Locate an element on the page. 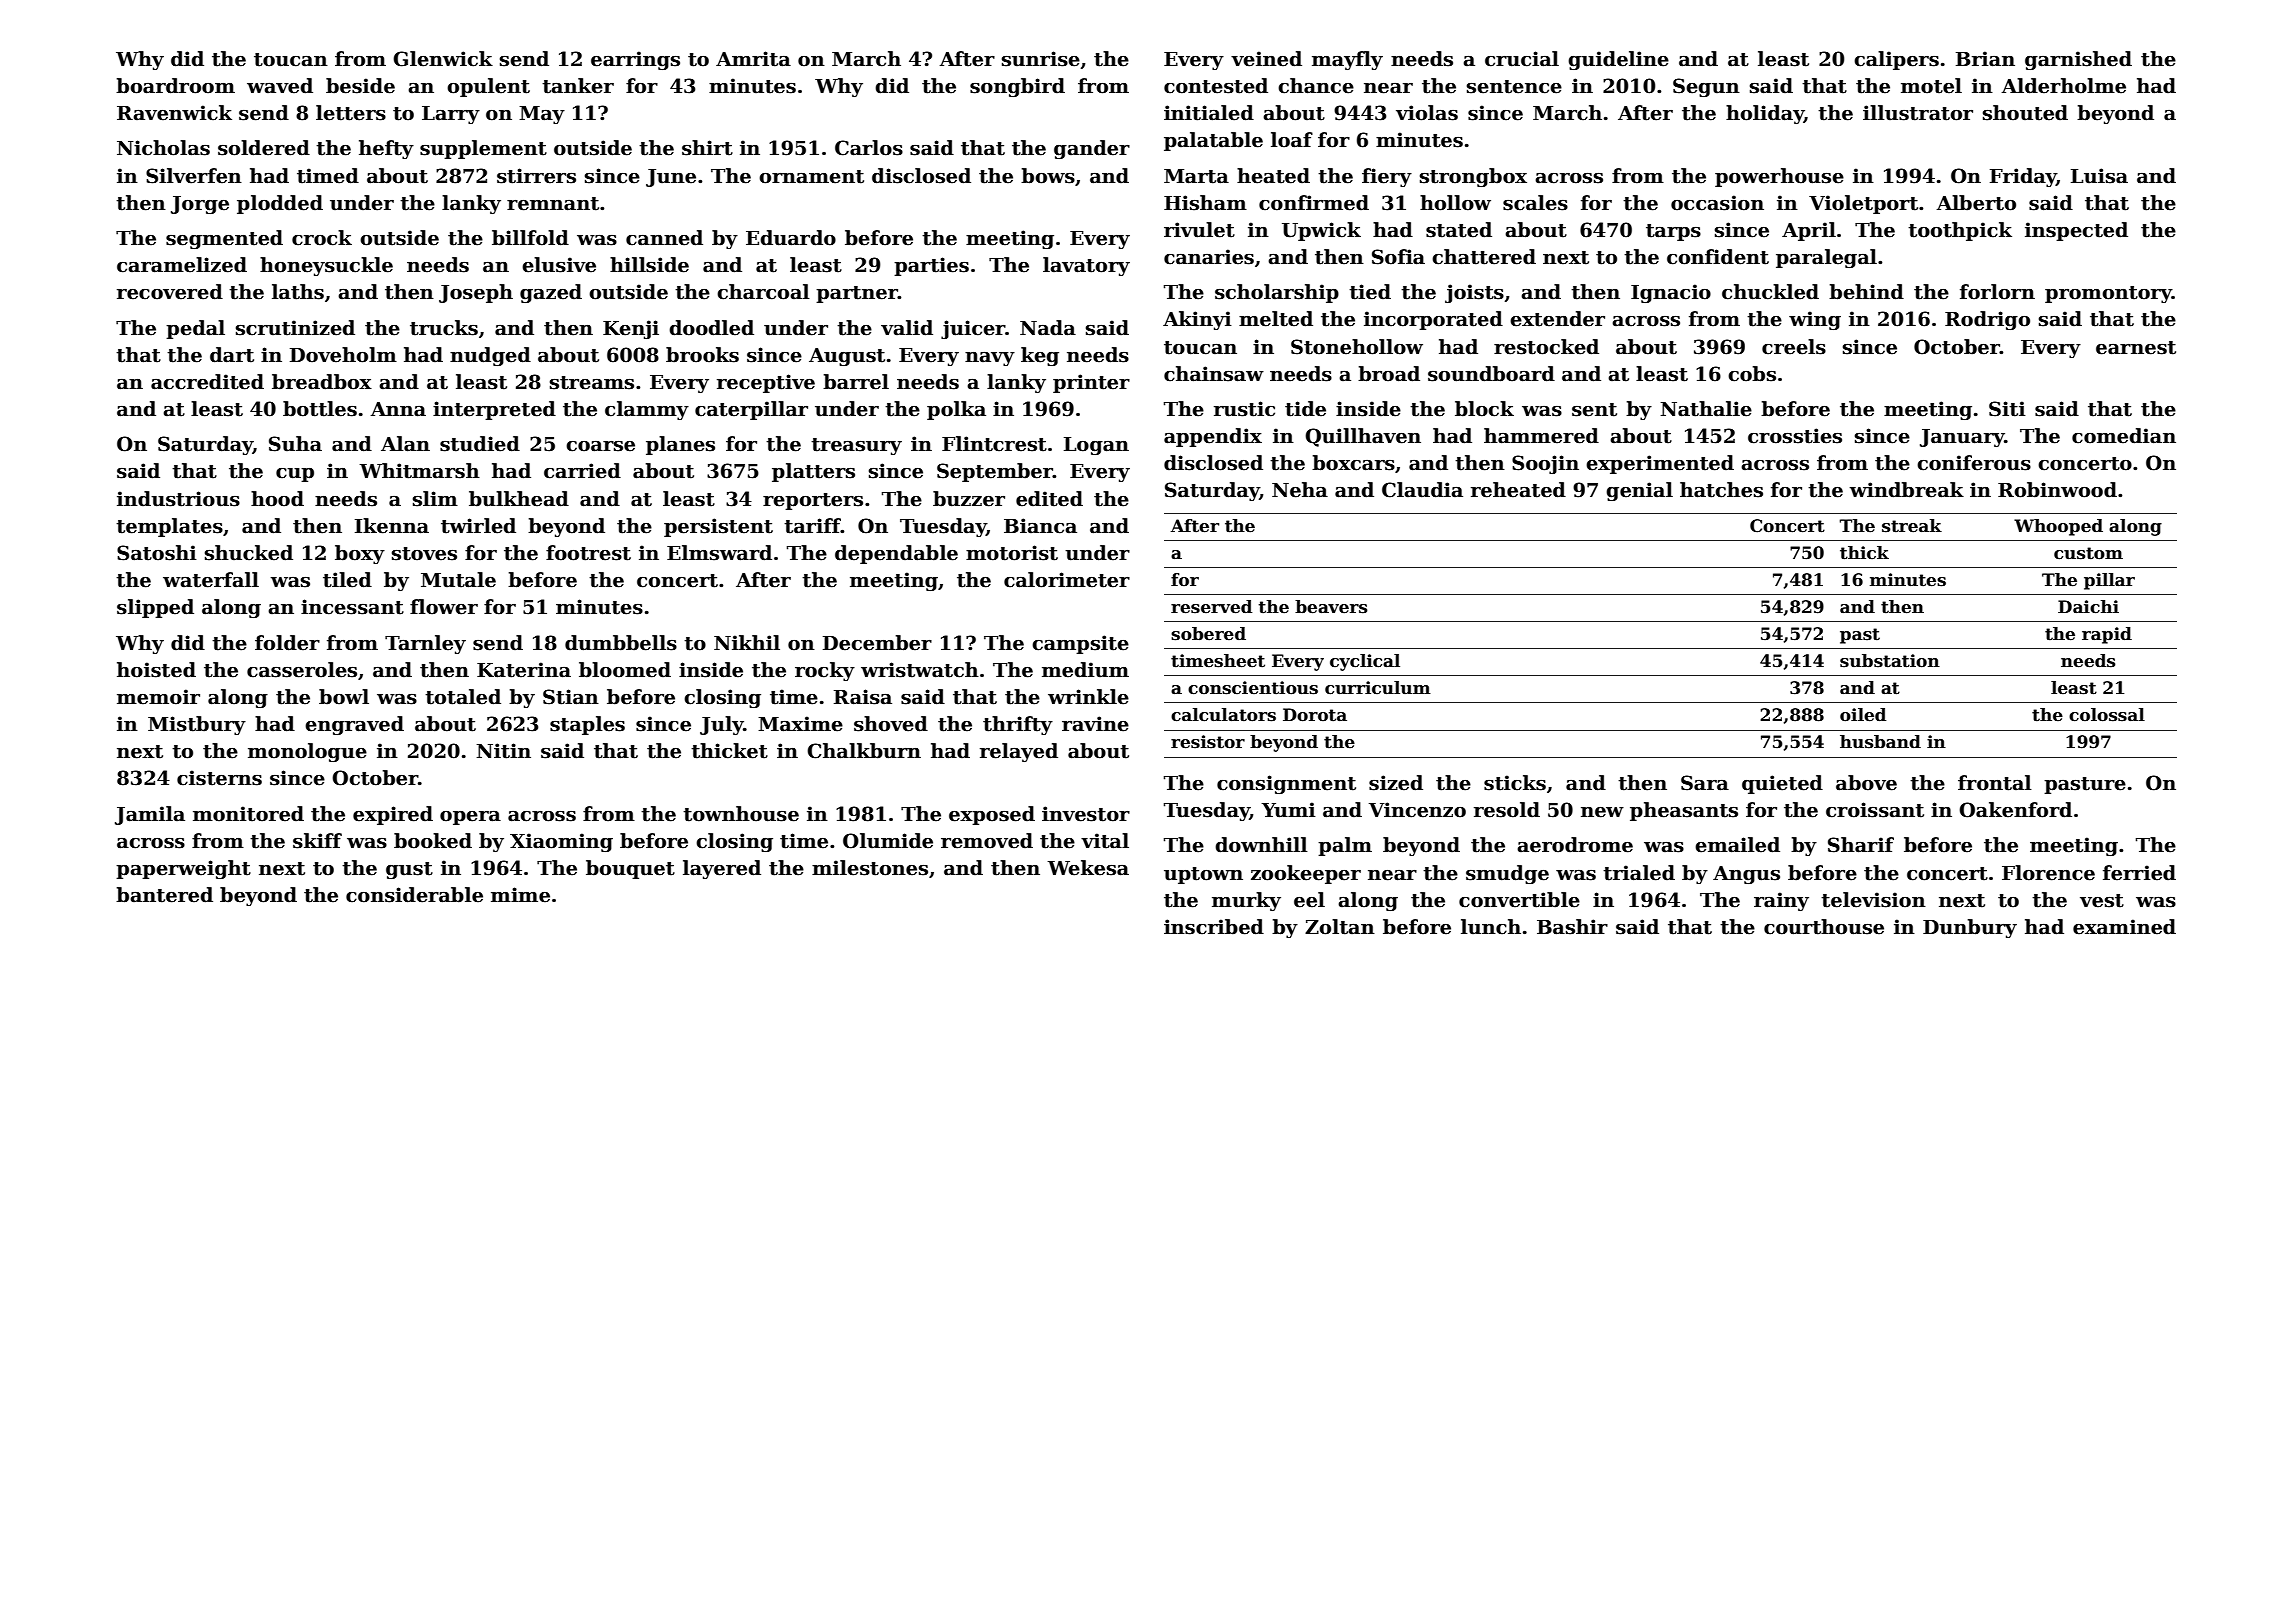  Logan is located at coordinates (1096, 446).
